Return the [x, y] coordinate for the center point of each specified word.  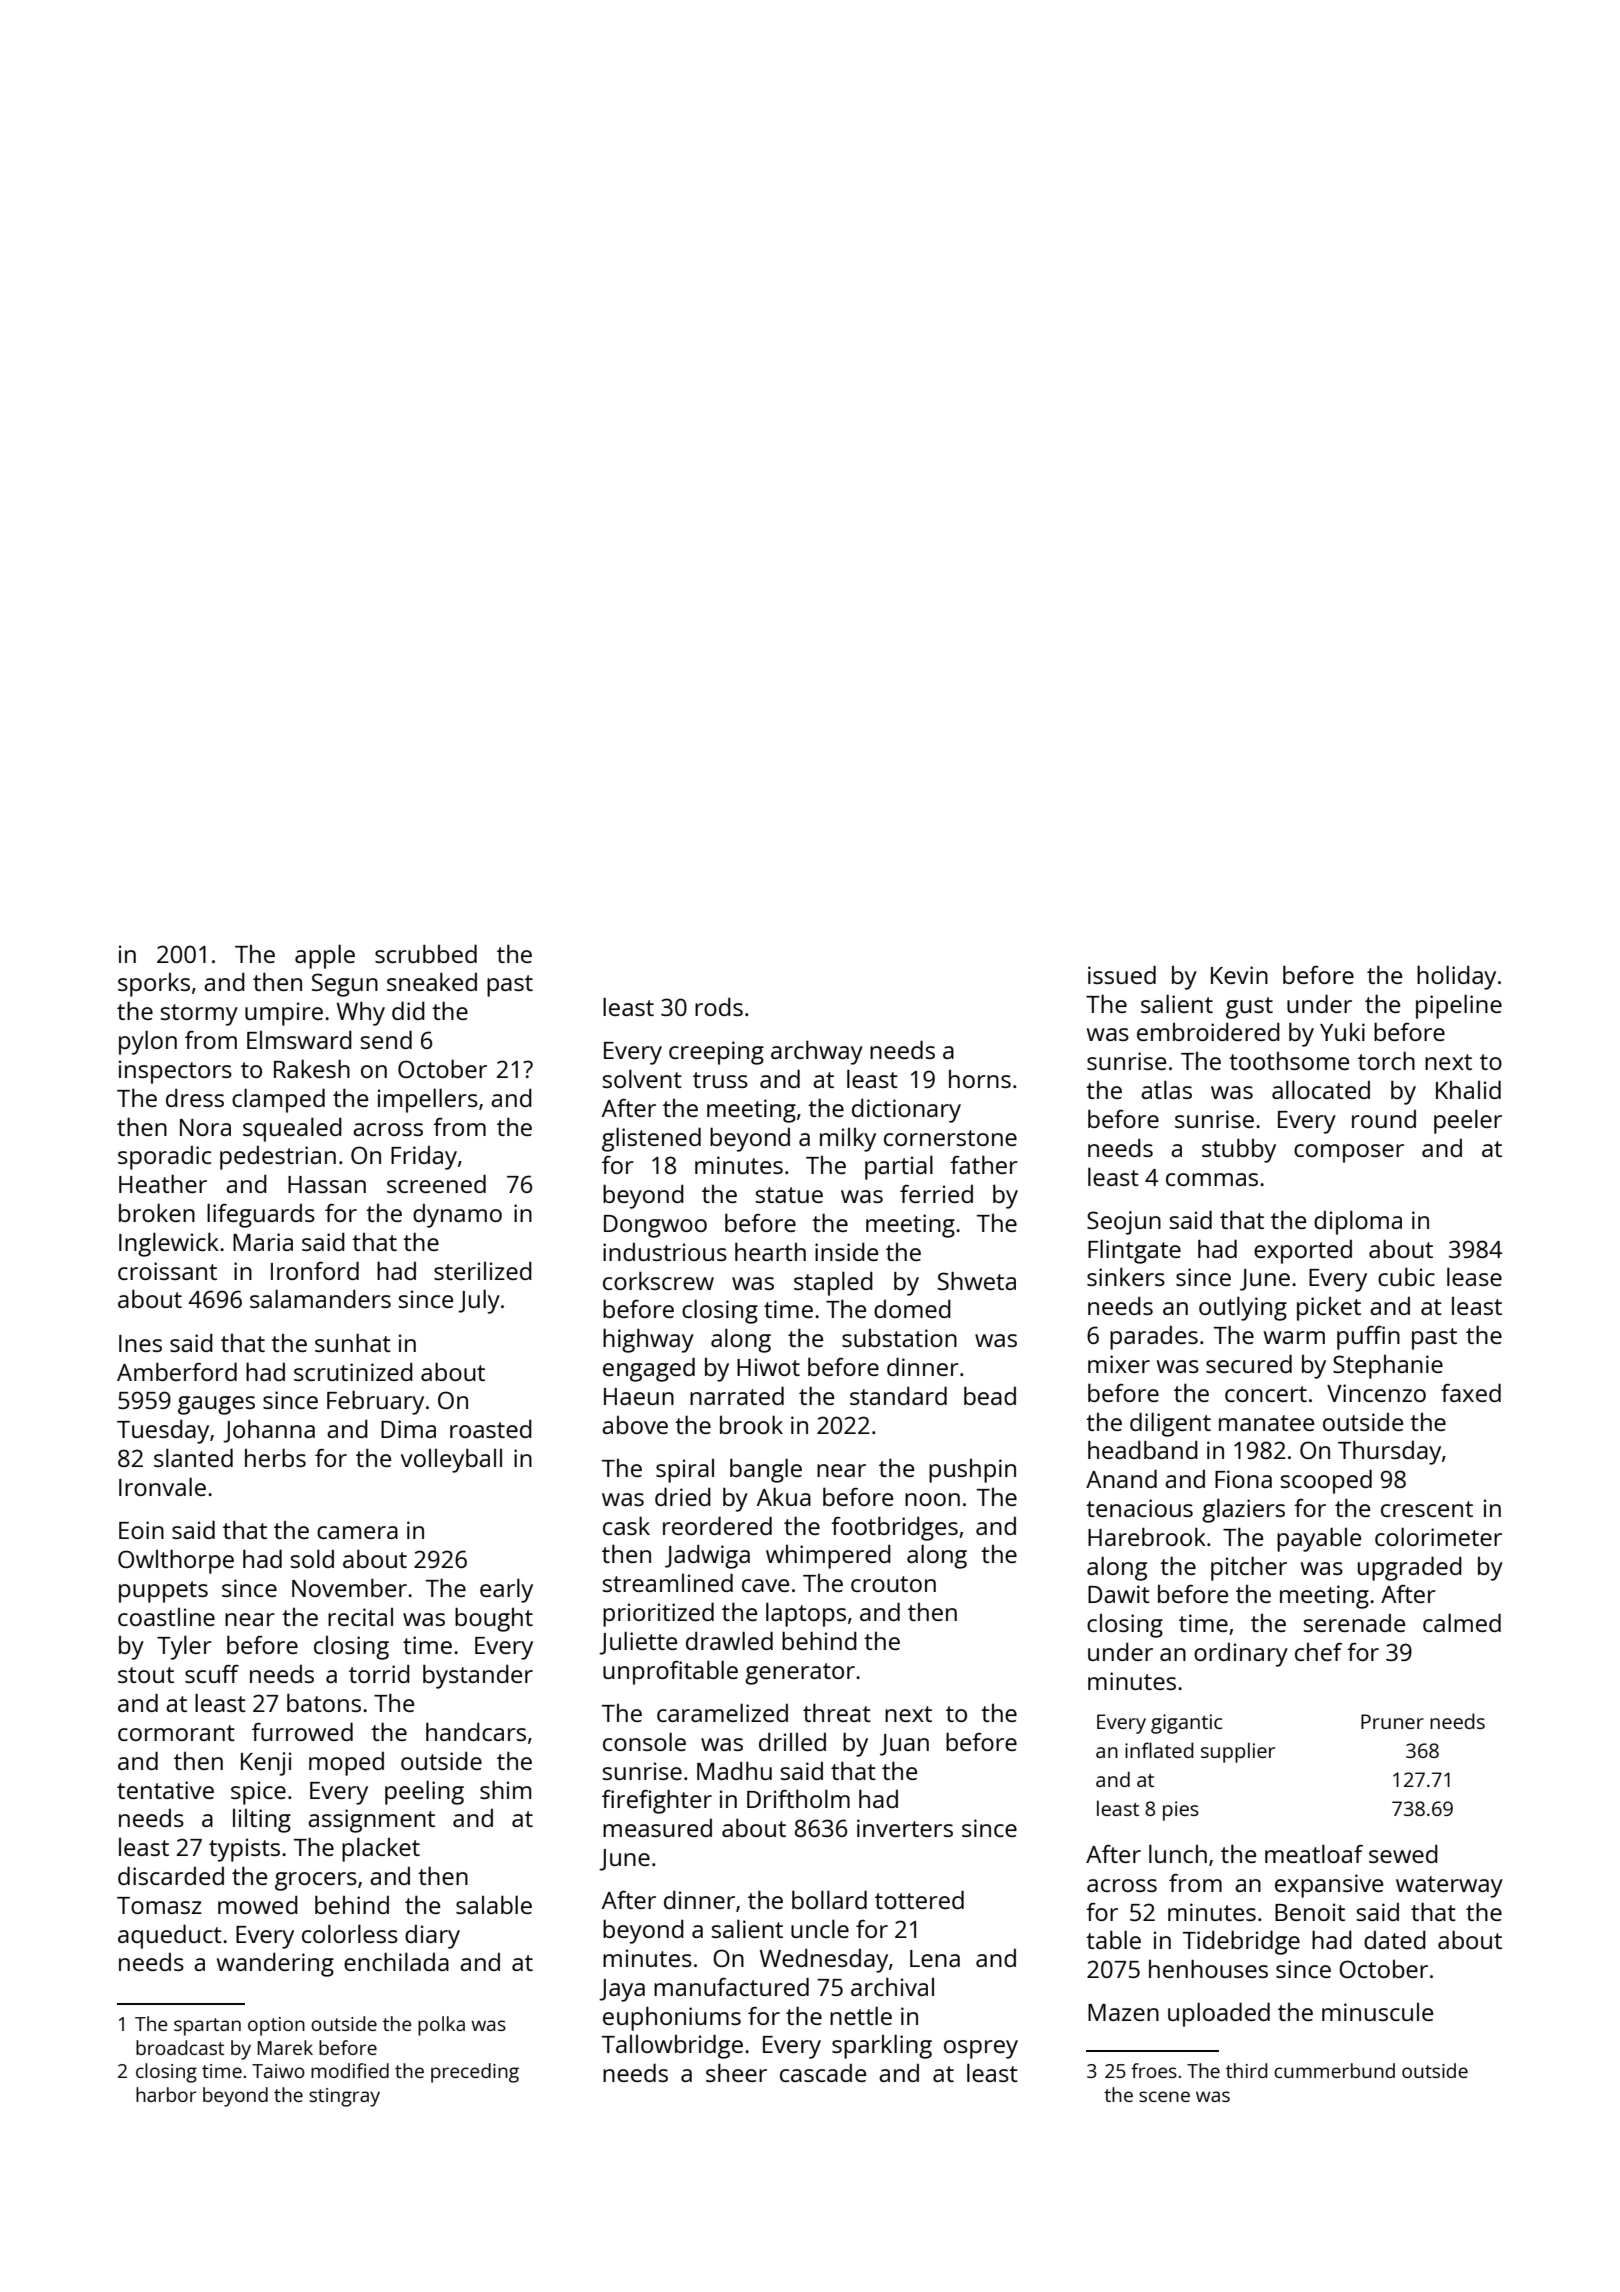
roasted [491, 1428]
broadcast [180, 2047]
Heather [163, 1183]
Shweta [977, 1280]
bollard [829, 1899]
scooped [1326, 1481]
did [408, 1010]
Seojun [1124, 1223]
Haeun [639, 1396]
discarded [171, 1875]
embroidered [1208, 1031]
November [349, 1587]
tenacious [1139, 1508]
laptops [806, 1614]
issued [1122, 974]
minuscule [1377, 2012]
